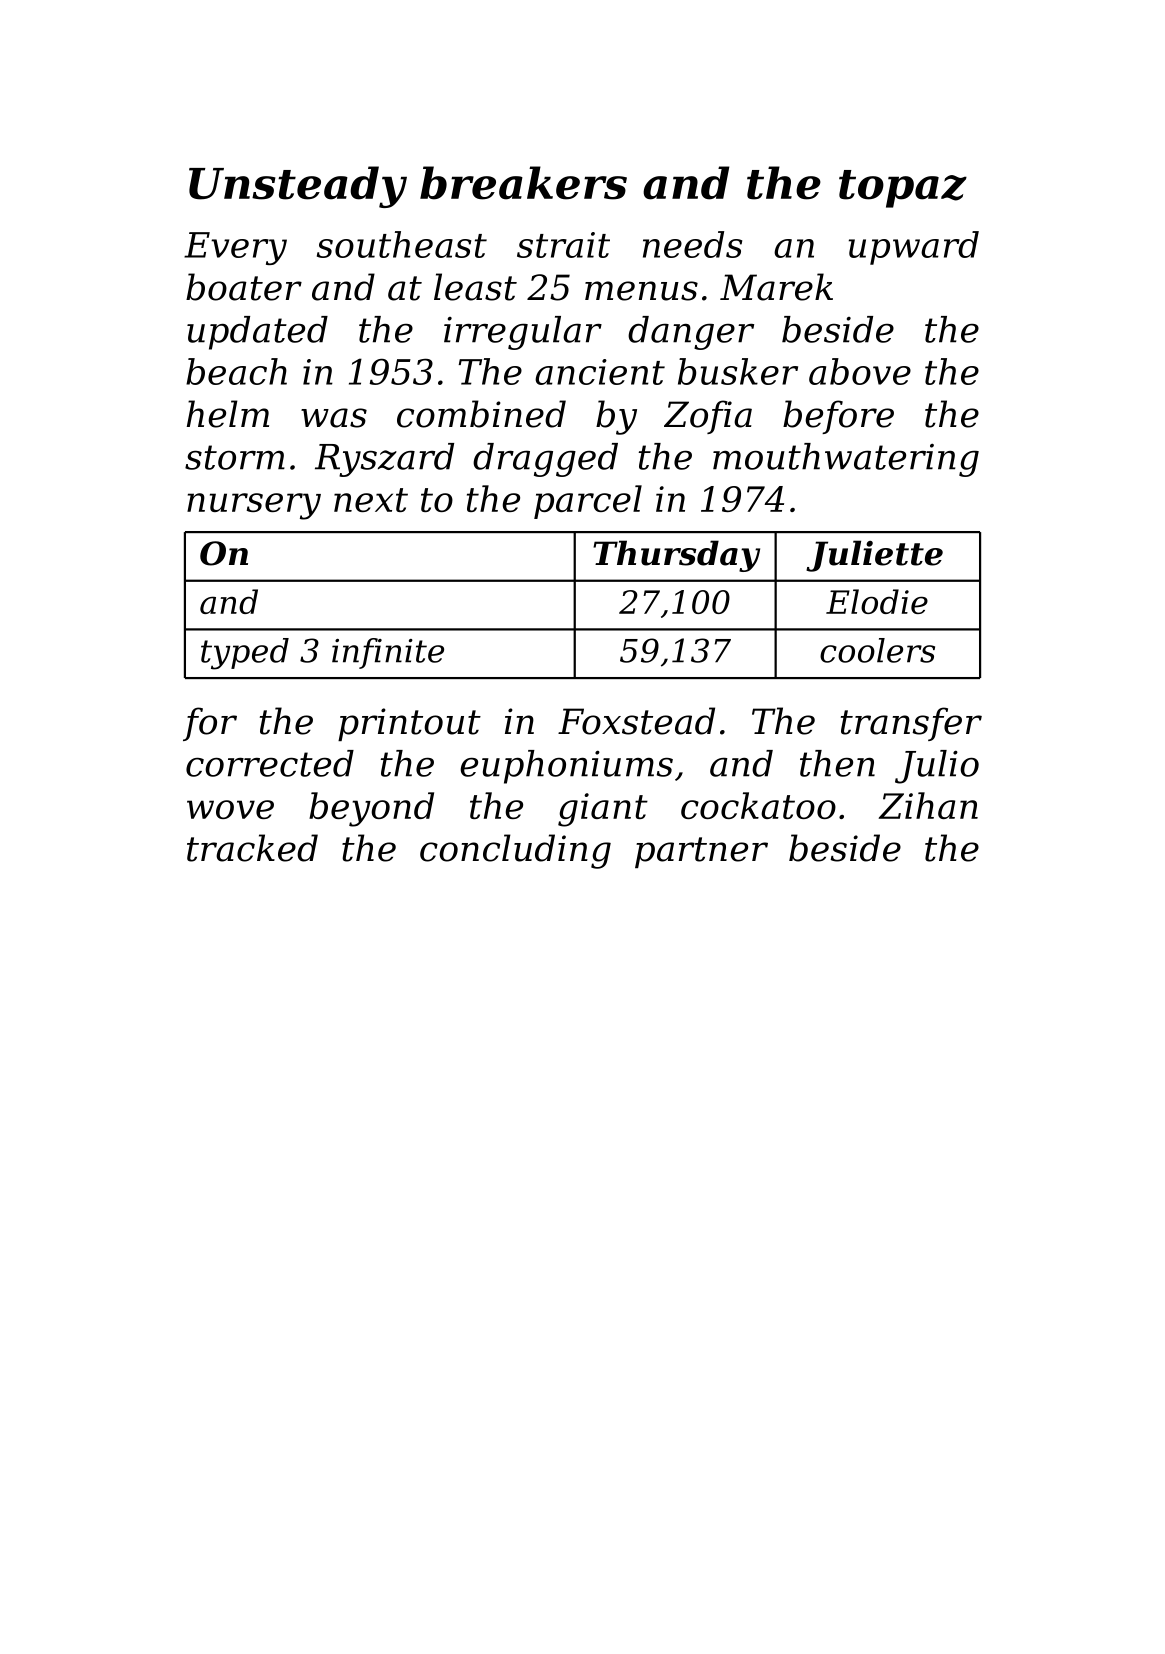  I want to click on Foxstead, so click(636, 721).
